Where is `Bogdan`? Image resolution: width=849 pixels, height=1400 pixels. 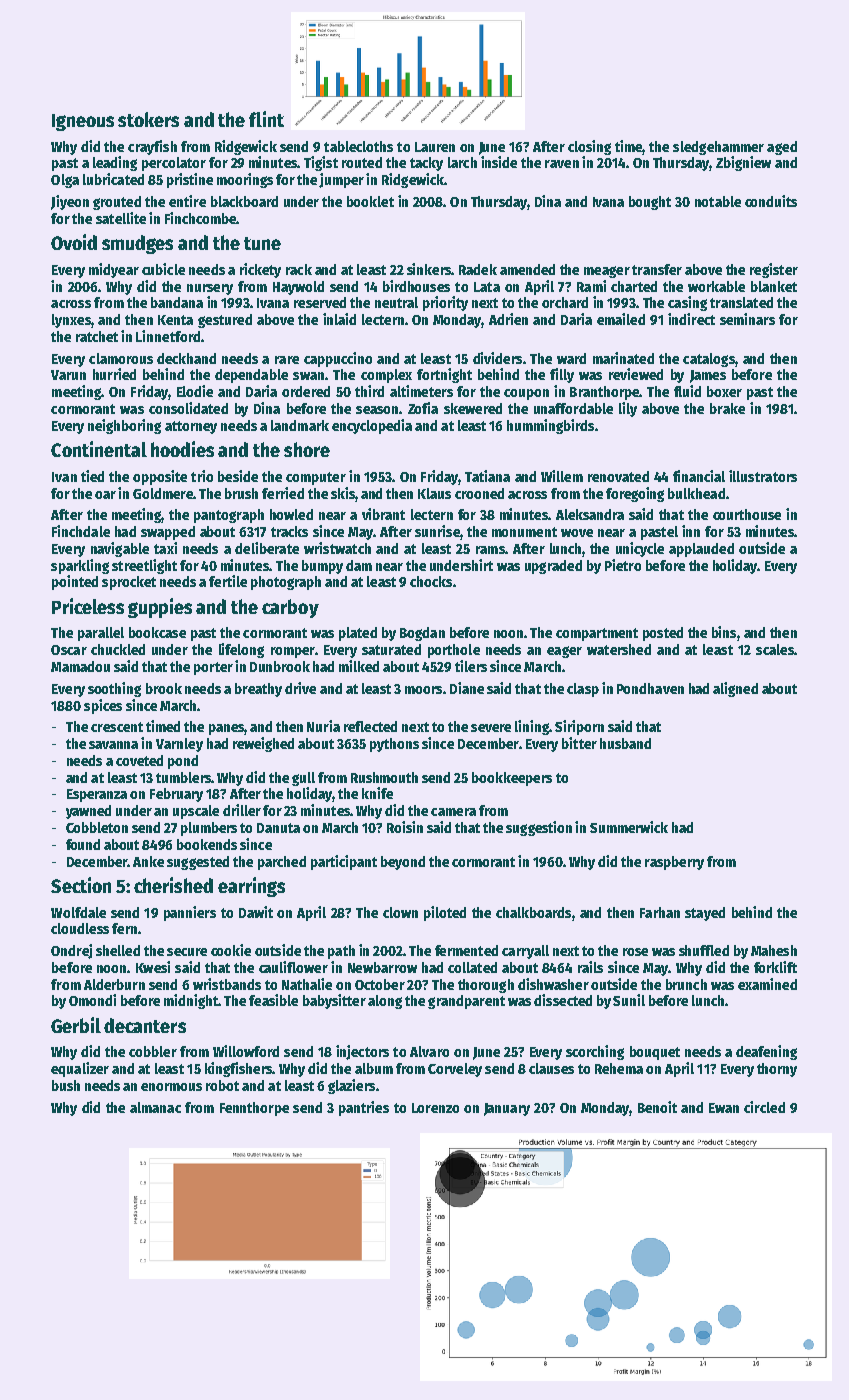 Bogdan is located at coordinates (422, 634).
